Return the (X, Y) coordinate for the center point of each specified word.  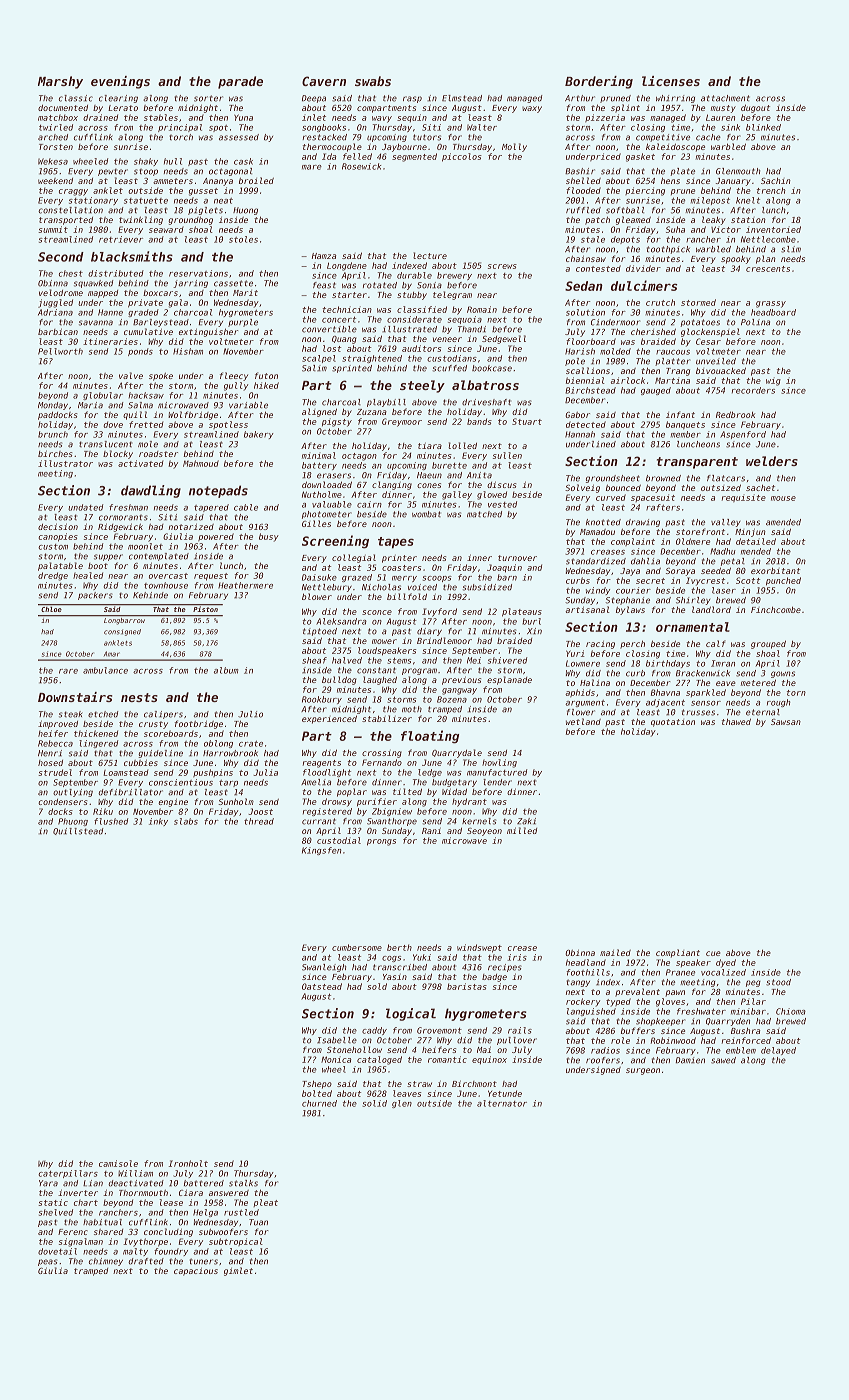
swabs (373, 81)
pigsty (337, 422)
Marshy (60, 82)
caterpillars (68, 1174)
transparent (697, 463)
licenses (671, 81)
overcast (168, 576)
